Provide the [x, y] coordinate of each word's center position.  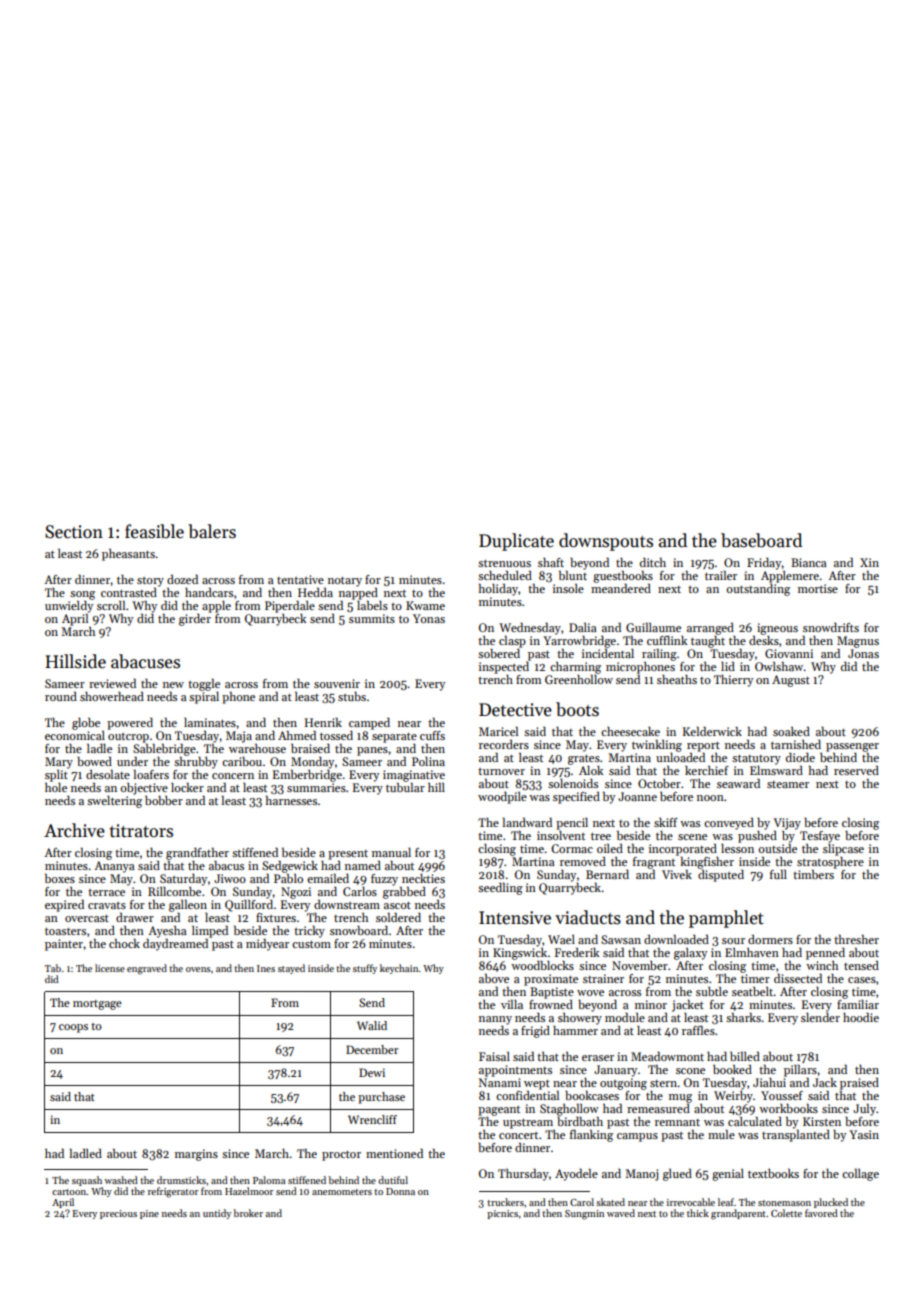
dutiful [393, 1180]
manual [391, 852]
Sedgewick [290, 867]
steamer [788, 784]
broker [248, 1213]
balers [212, 531]
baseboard [761, 540]
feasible [154, 531]
